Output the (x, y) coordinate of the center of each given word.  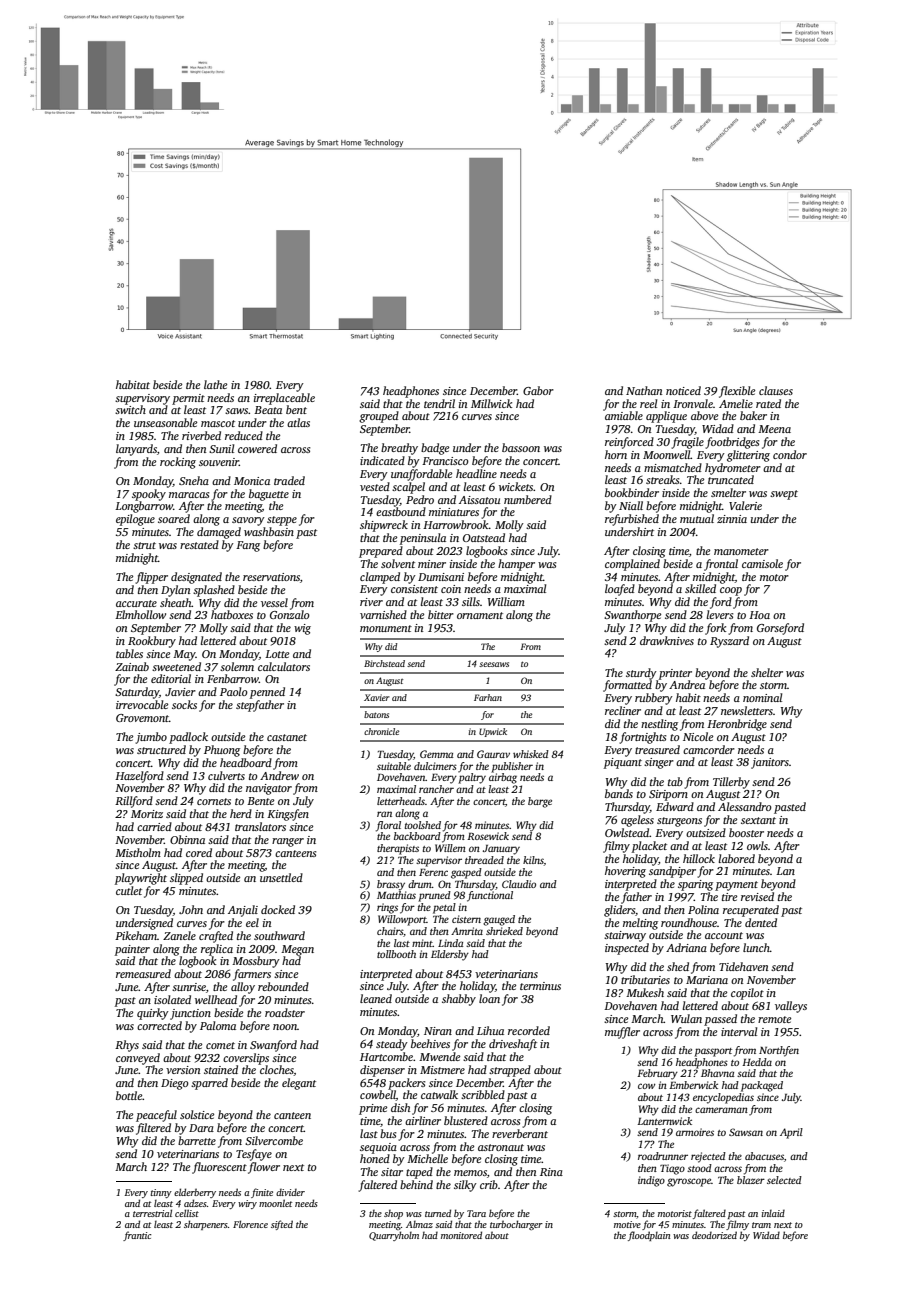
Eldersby (450, 955)
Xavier (377, 697)
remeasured (143, 973)
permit (188, 399)
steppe (282, 521)
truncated (731, 479)
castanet (287, 737)
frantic (137, 1236)
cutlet (129, 890)
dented (761, 922)
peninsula (423, 539)
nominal (762, 697)
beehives (430, 1043)
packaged (762, 1086)
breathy (399, 449)
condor (790, 454)
